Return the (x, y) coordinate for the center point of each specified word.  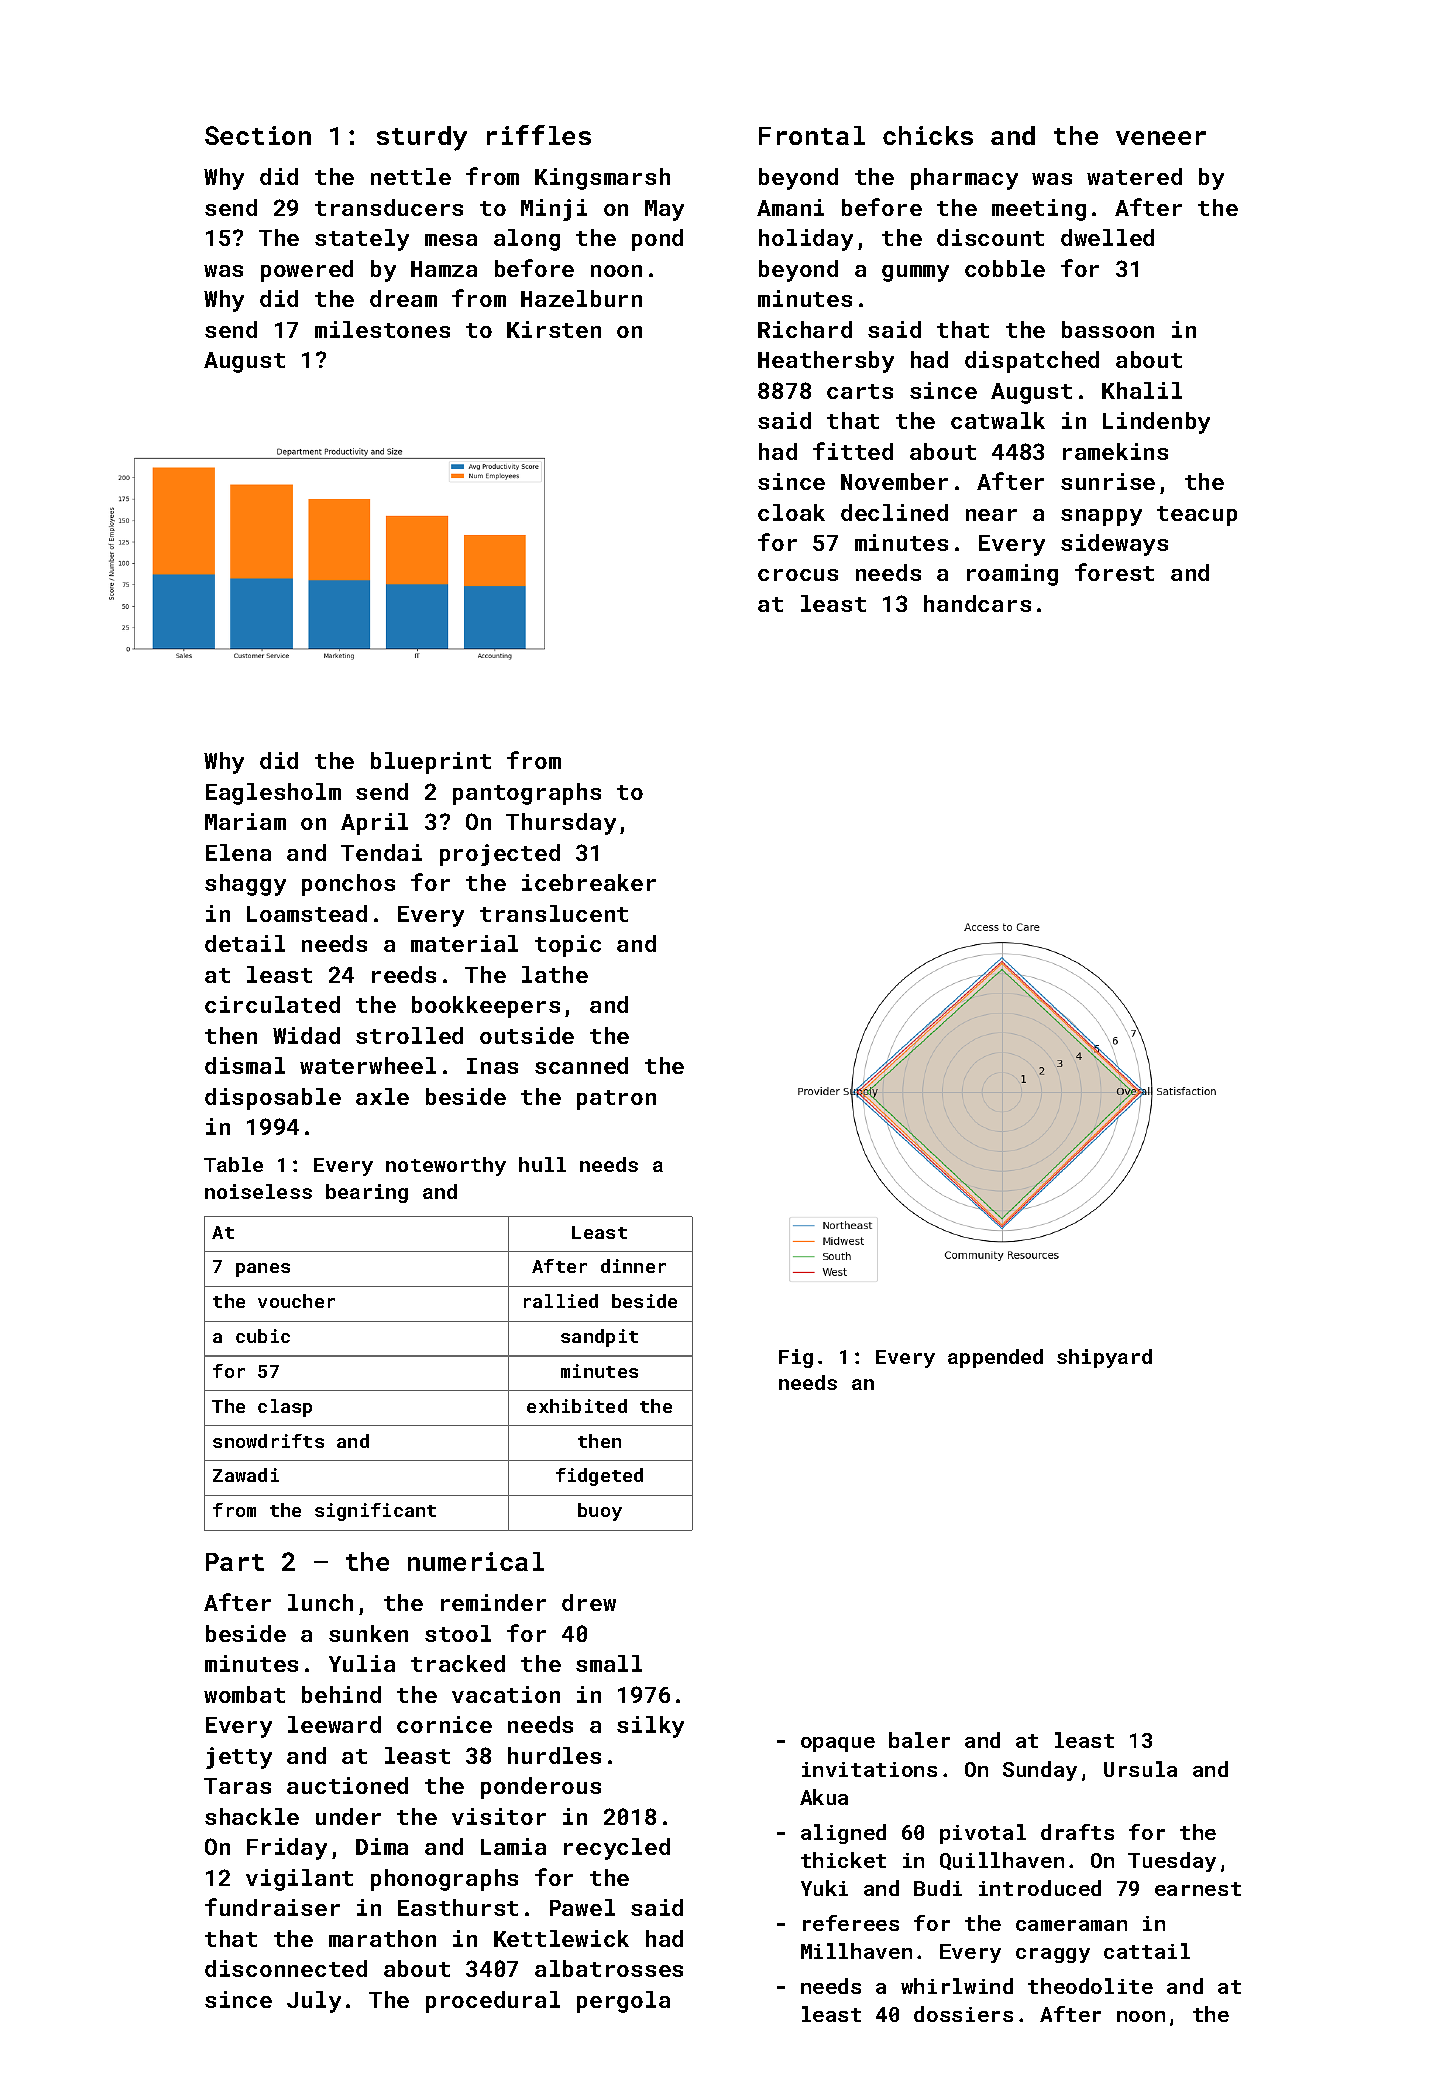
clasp (285, 1408)
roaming (1012, 575)
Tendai (381, 852)
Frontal (812, 135)
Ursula (1140, 1769)
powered (307, 271)
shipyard (1104, 1358)
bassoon (1108, 329)
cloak (791, 512)
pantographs (527, 794)
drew (589, 1602)
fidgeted (599, 1477)
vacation (506, 1694)
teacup (1197, 516)
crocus (798, 575)
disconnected (286, 1968)
